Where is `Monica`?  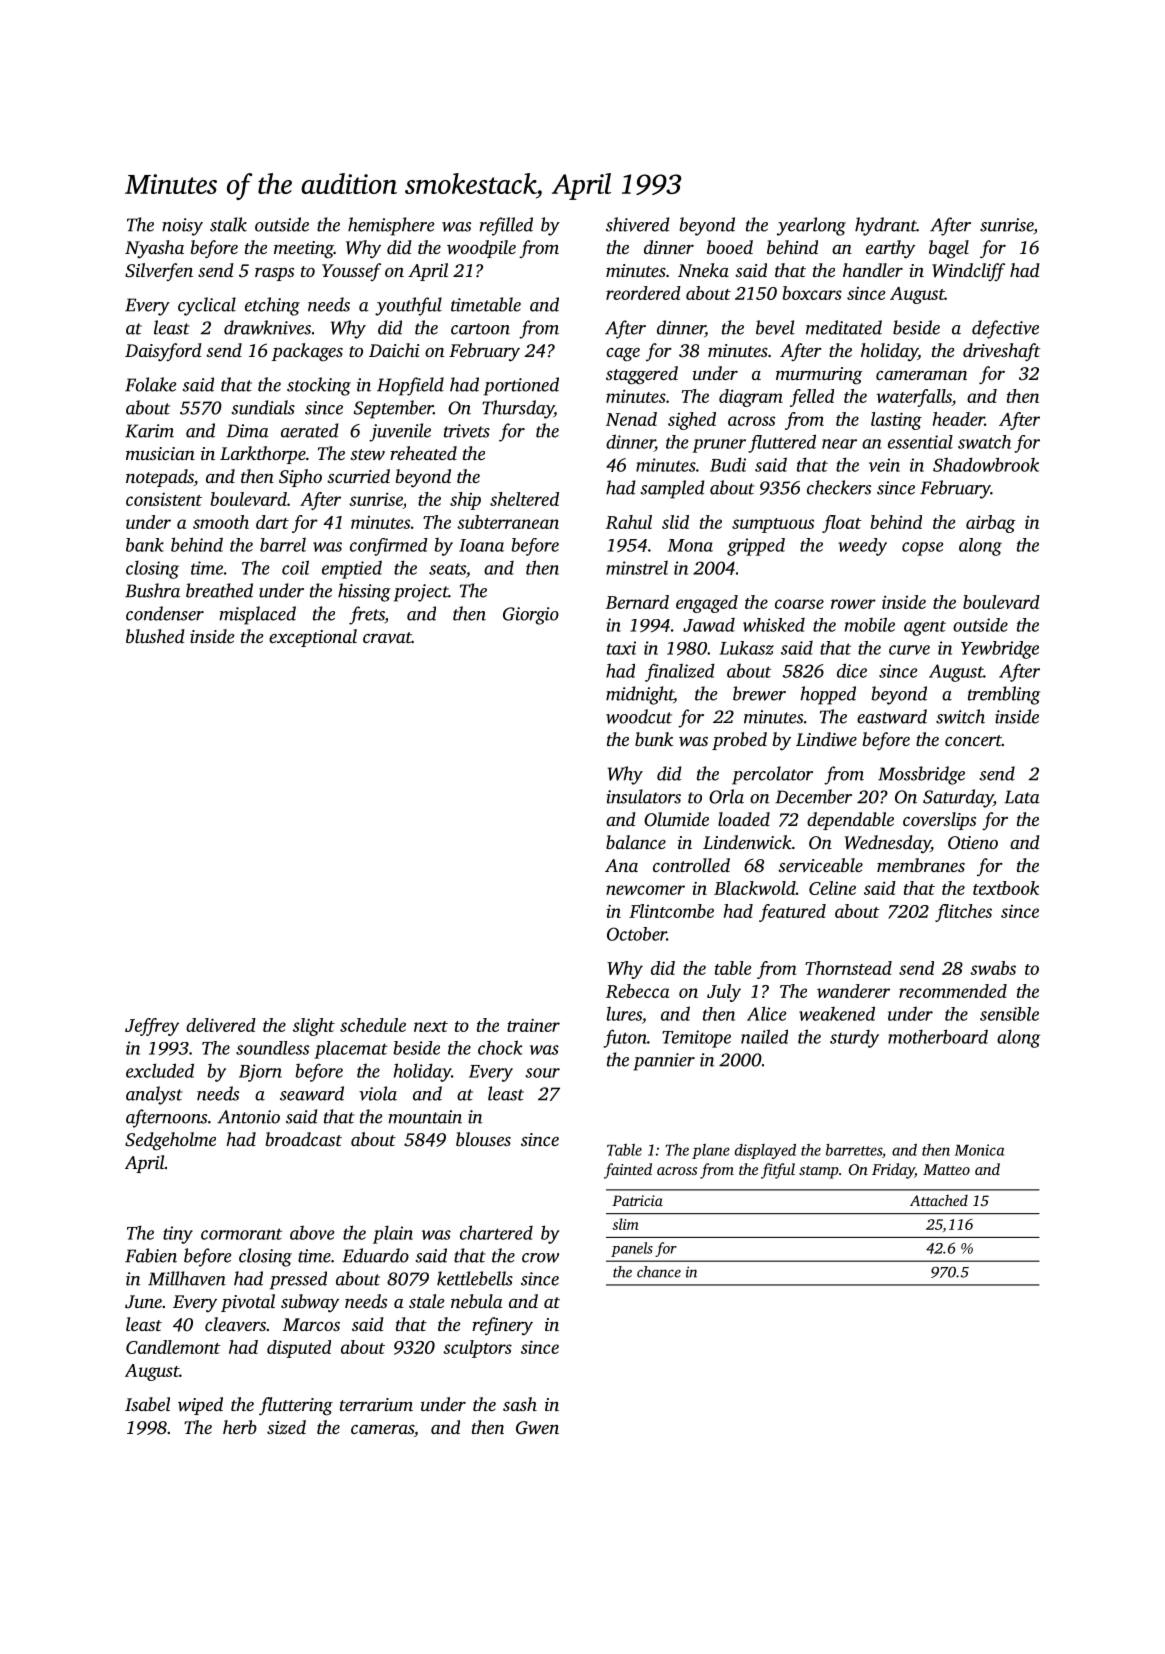 Monica is located at coordinates (979, 1150).
